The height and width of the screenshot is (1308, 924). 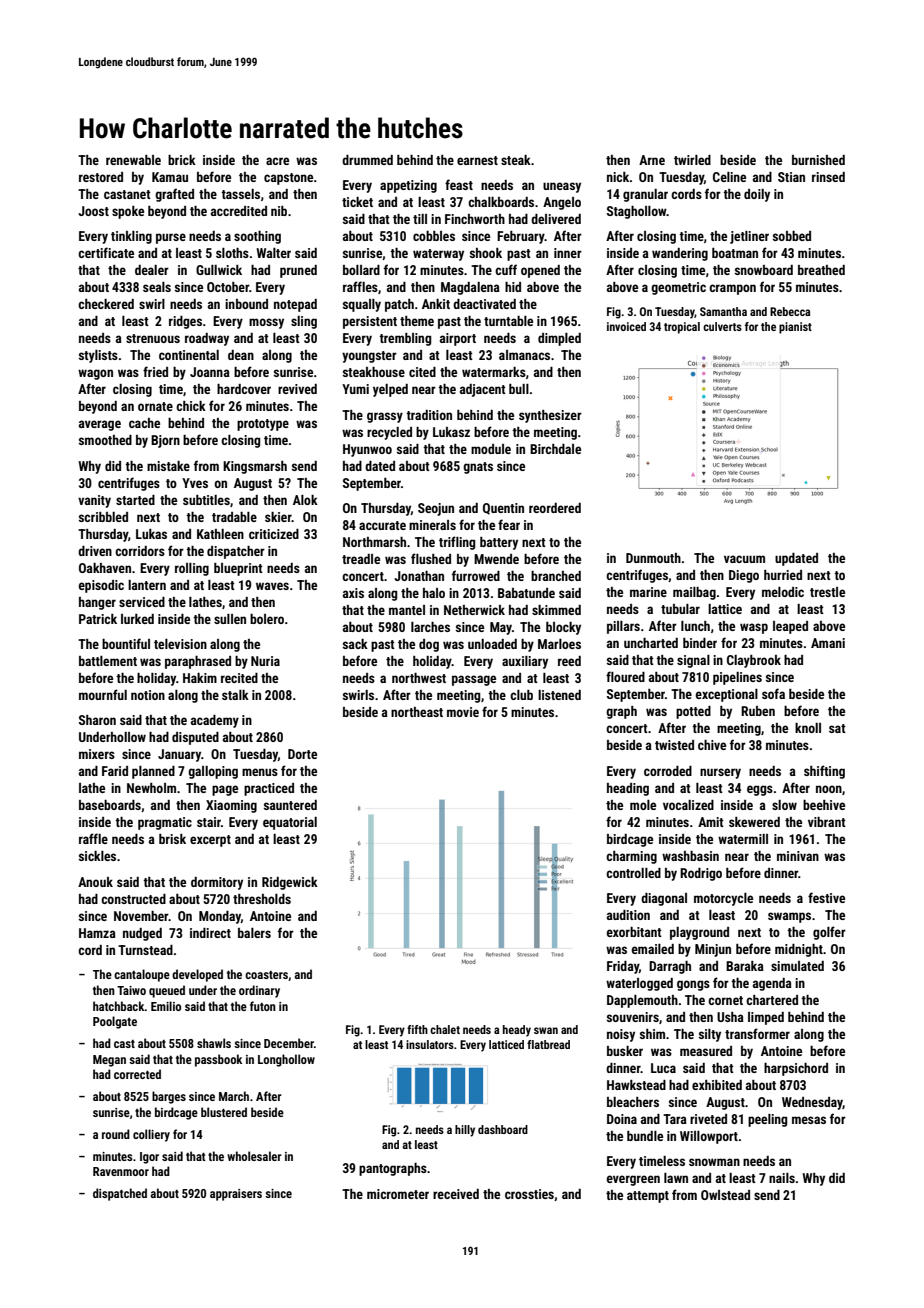 I want to click on disputed, so click(x=195, y=738).
